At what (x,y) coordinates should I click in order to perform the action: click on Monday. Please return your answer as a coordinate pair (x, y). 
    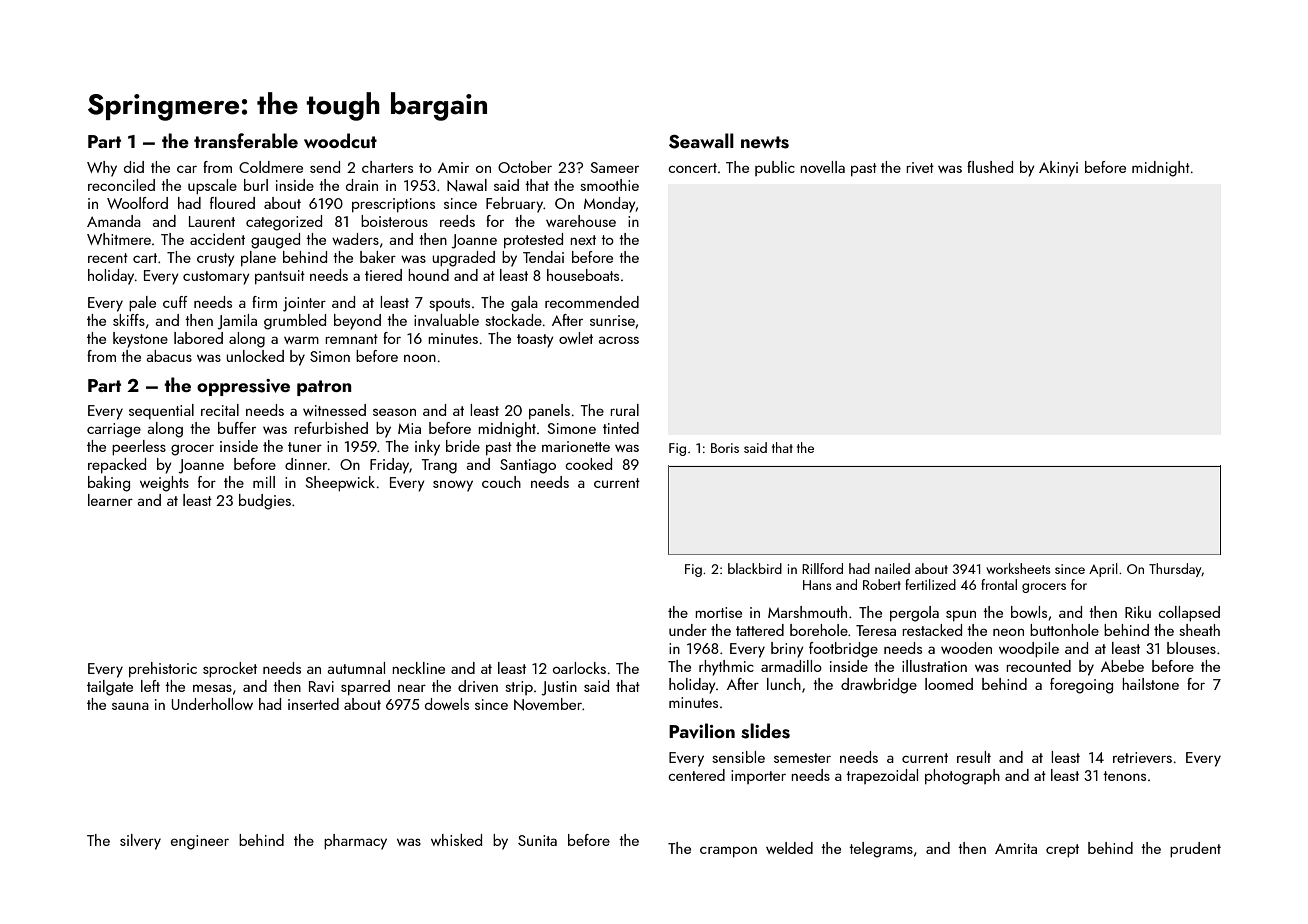
    Looking at the image, I should click on (610, 205).
